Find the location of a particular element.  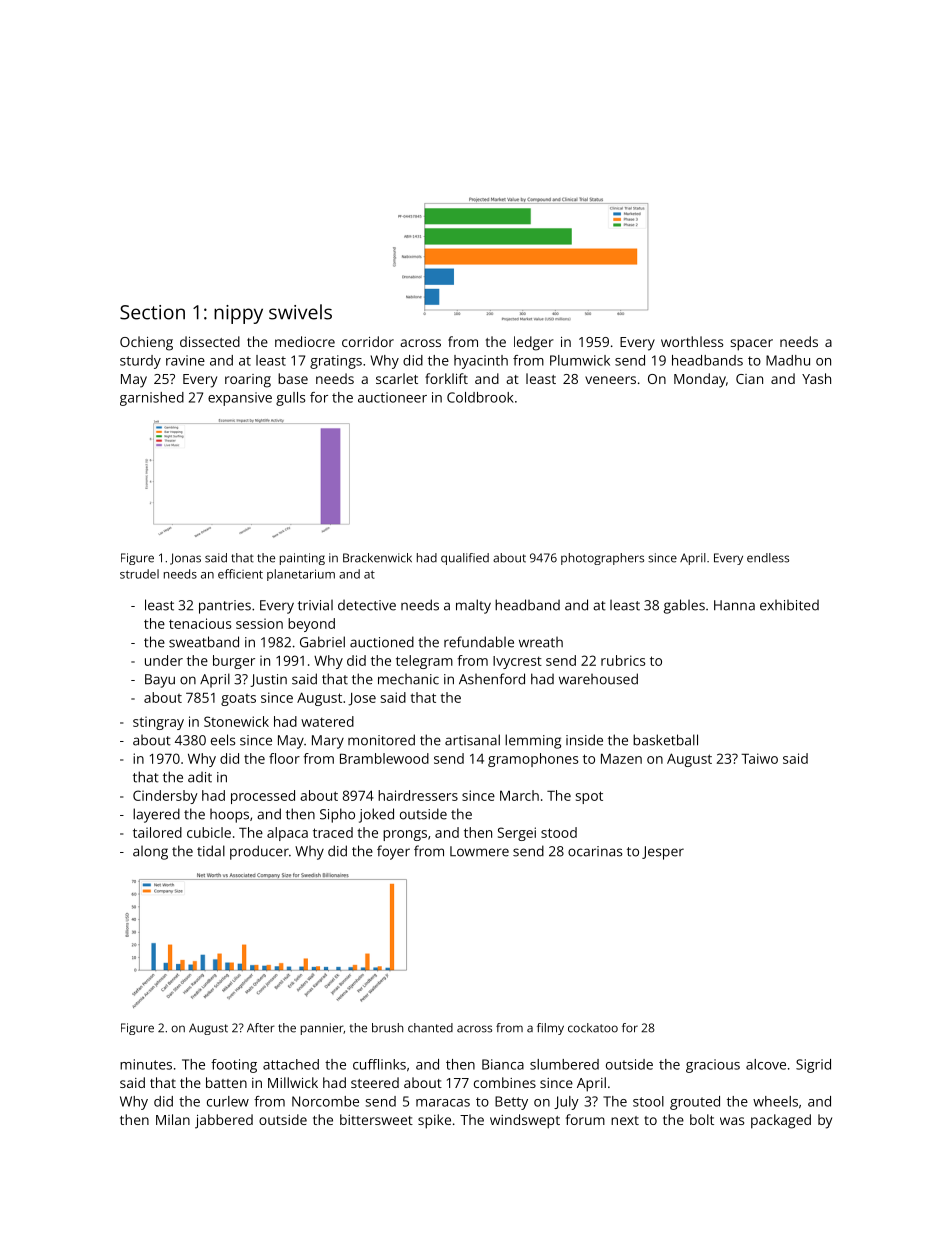

garnished is located at coordinates (152, 399).
